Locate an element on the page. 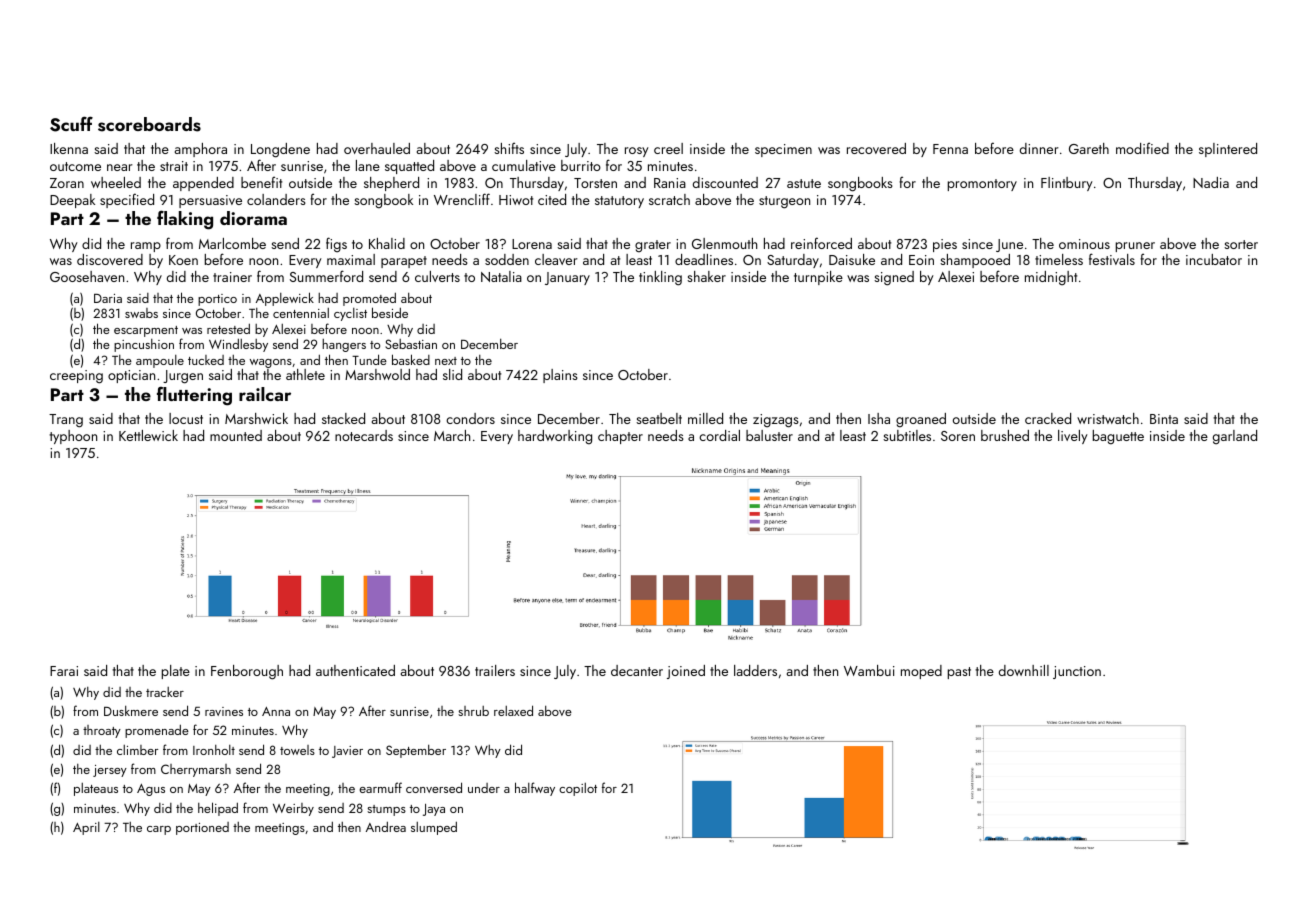  Torsten is located at coordinates (595, 183).
